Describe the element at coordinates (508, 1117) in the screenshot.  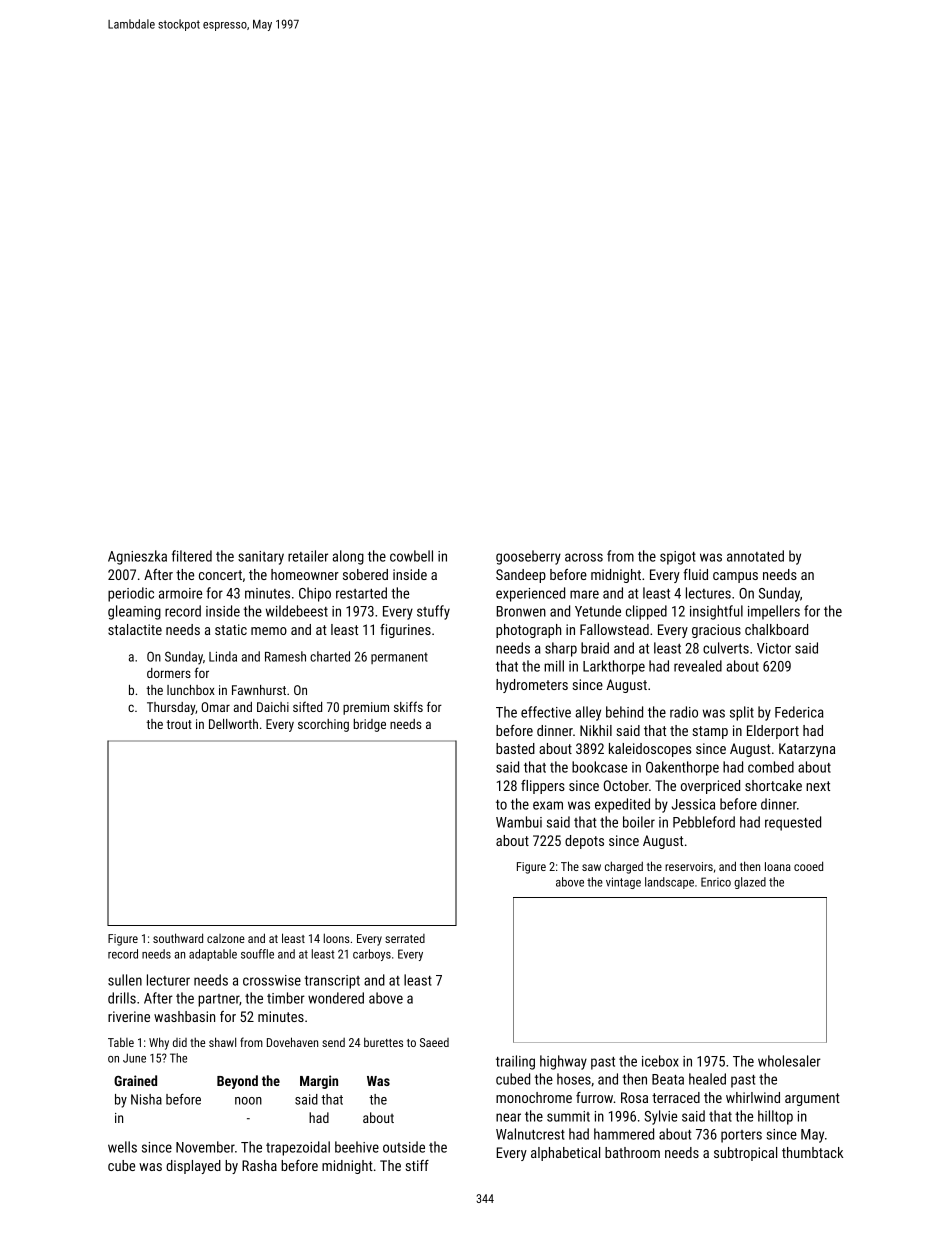
I see `near` at that location.
